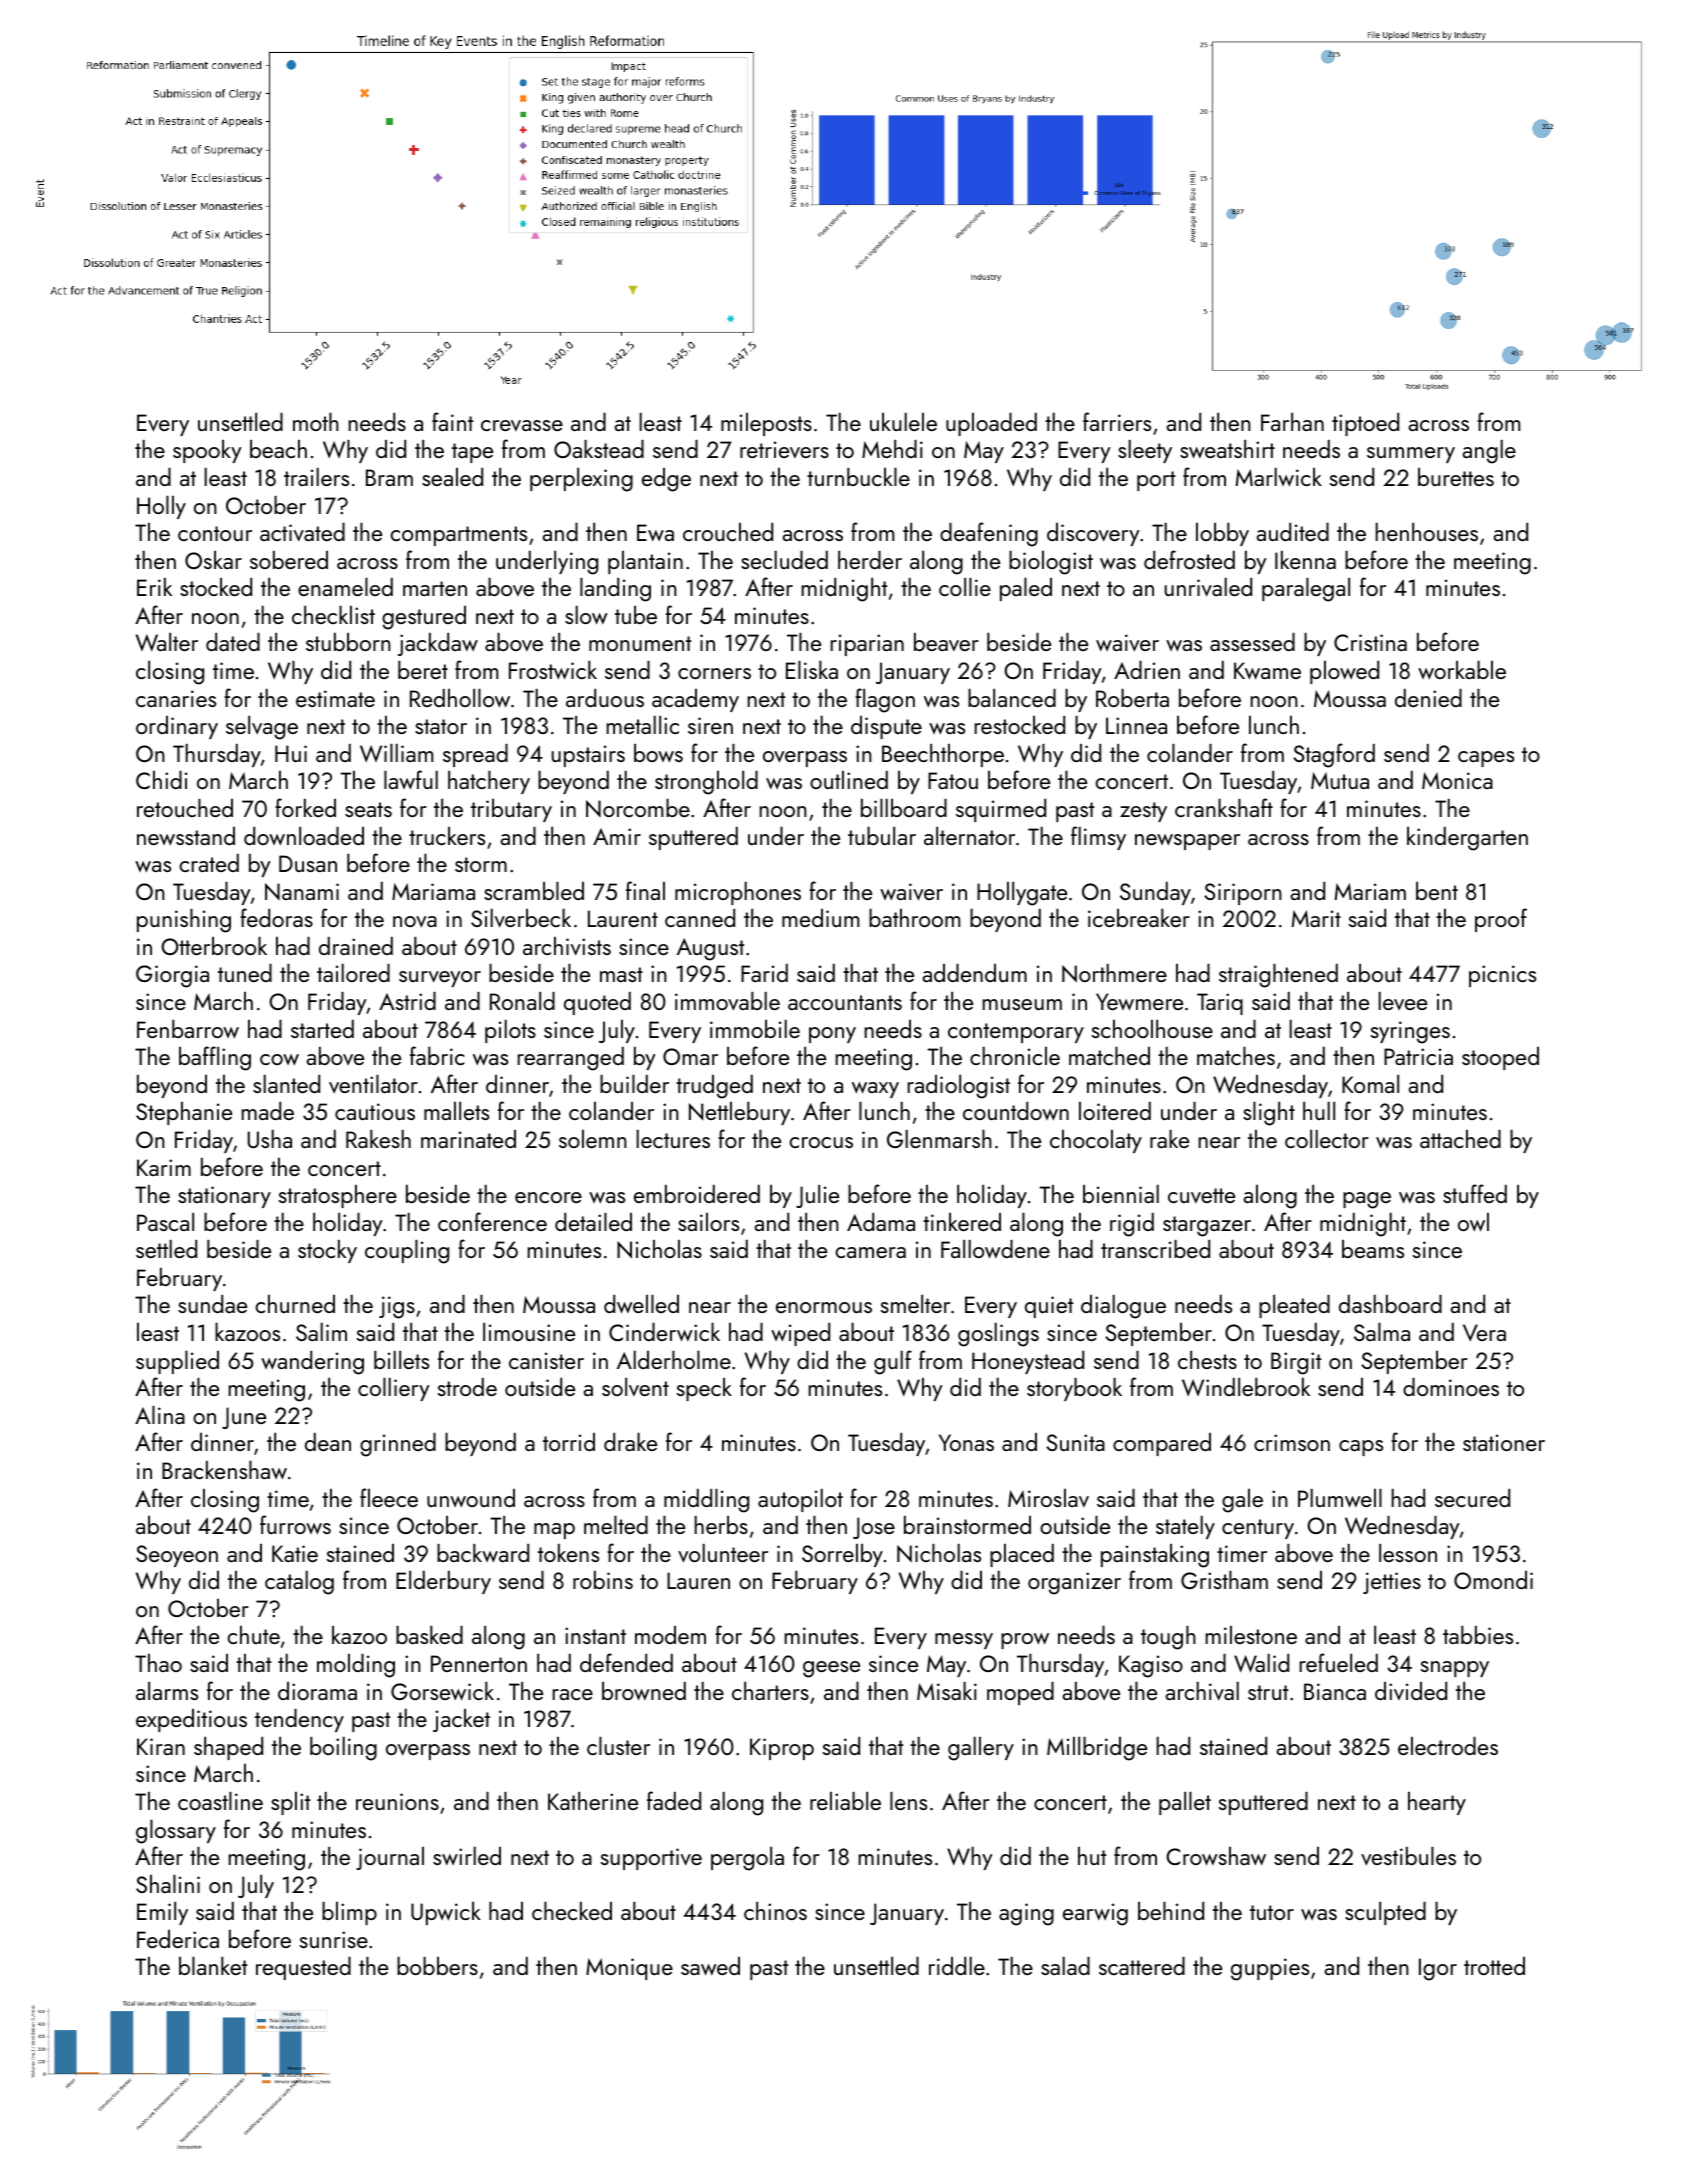 The image size is (1683, 2178). Describe the element at coordinates (1437, 891) in the screenshot. I see `bent` at that location.
